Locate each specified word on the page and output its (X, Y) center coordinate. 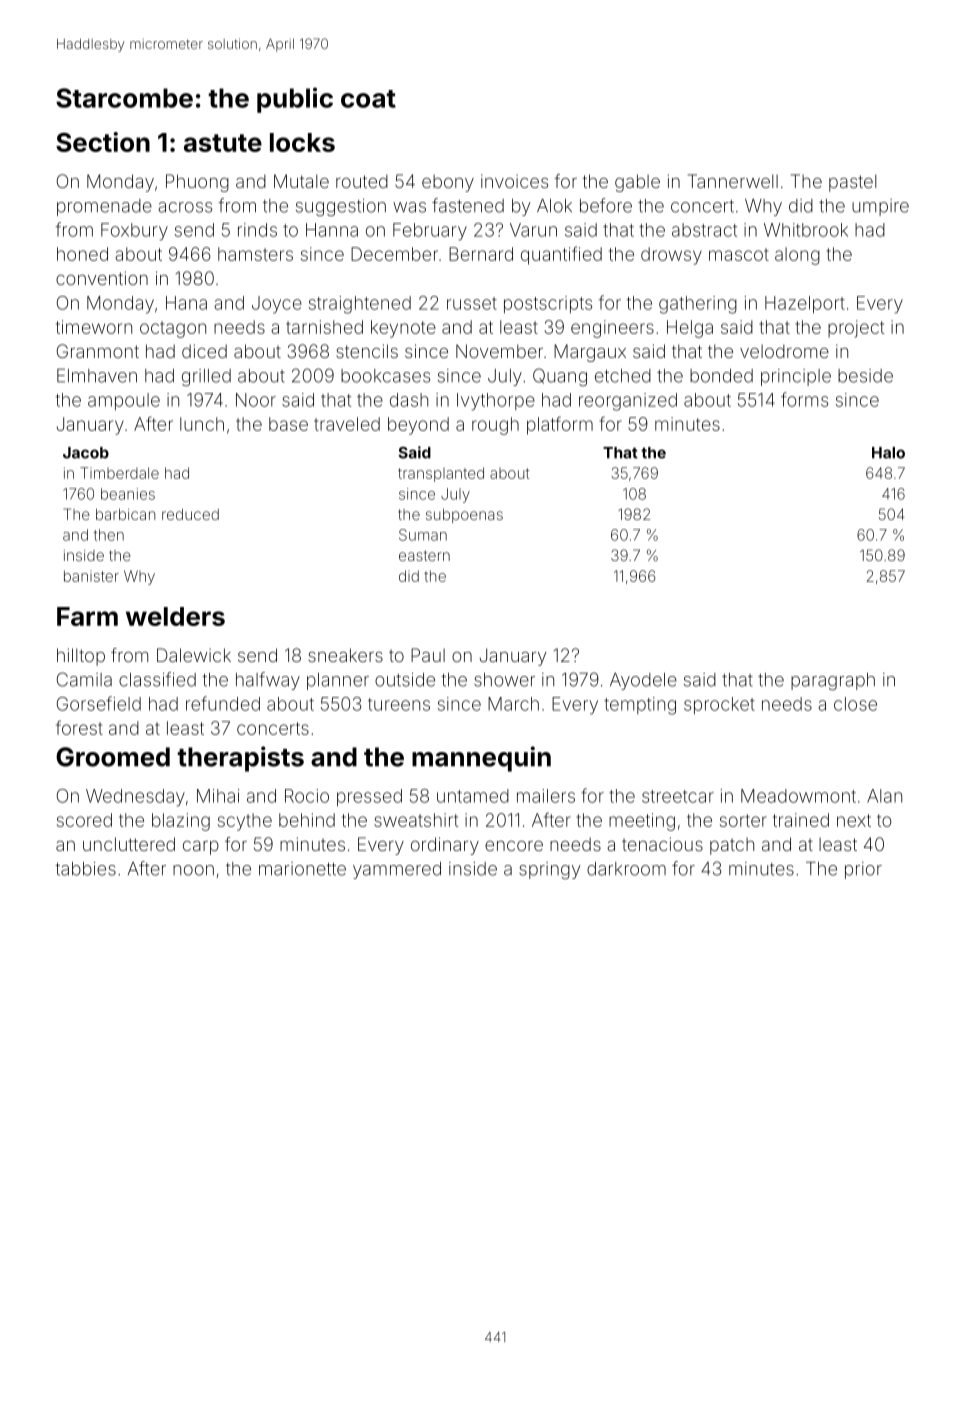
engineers (612, 329)
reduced (190, 514)
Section (103, 142)
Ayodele (643, 681)
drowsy (671, 256)
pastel (852, 183)
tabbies (85, 869)
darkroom (626, 869)
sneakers (345, 655)
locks (302, 142)
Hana (186, 303)
